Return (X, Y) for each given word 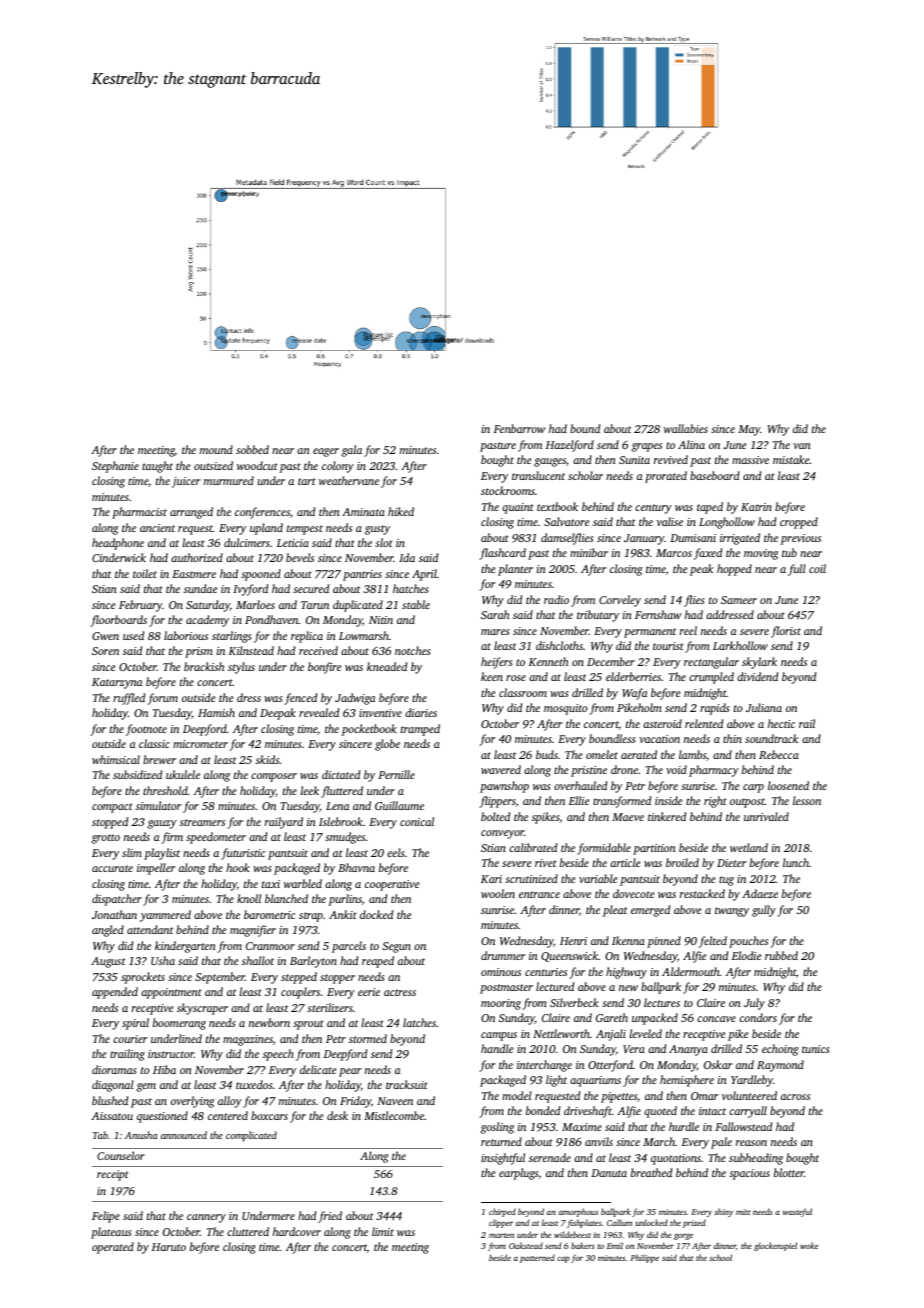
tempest (305, 530)
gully (764, 911)
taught (157, 467)
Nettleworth (561, 1033)
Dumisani (693, 538)
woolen (498, 893)
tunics (815, 1049)
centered (228, 1115)
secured (311, 588)
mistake (791, 459)
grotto (106, 839)
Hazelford (570, 446)
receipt (112, 1175)
